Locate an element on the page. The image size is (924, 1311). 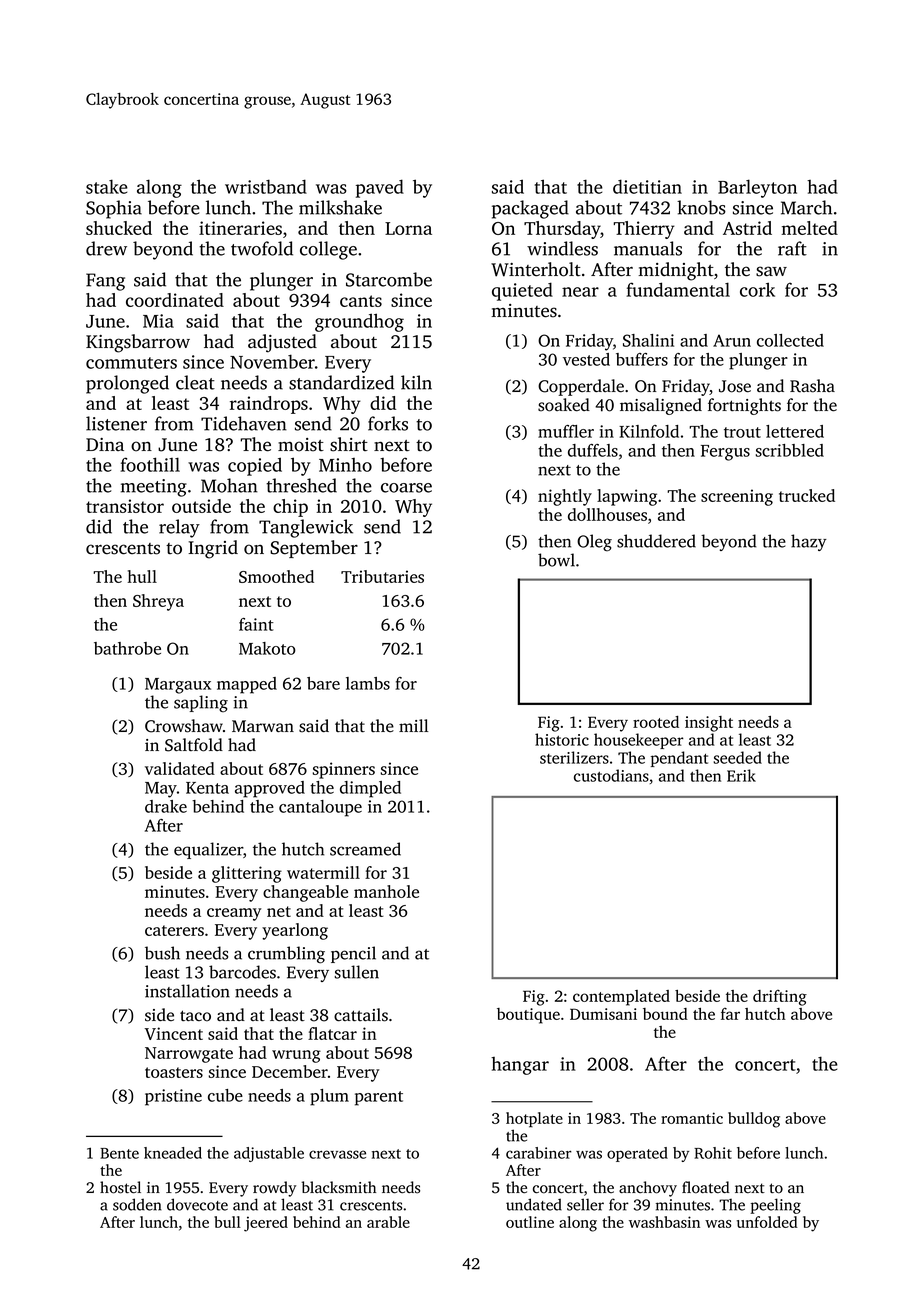
Erik is located at coordinates (741, 775).
